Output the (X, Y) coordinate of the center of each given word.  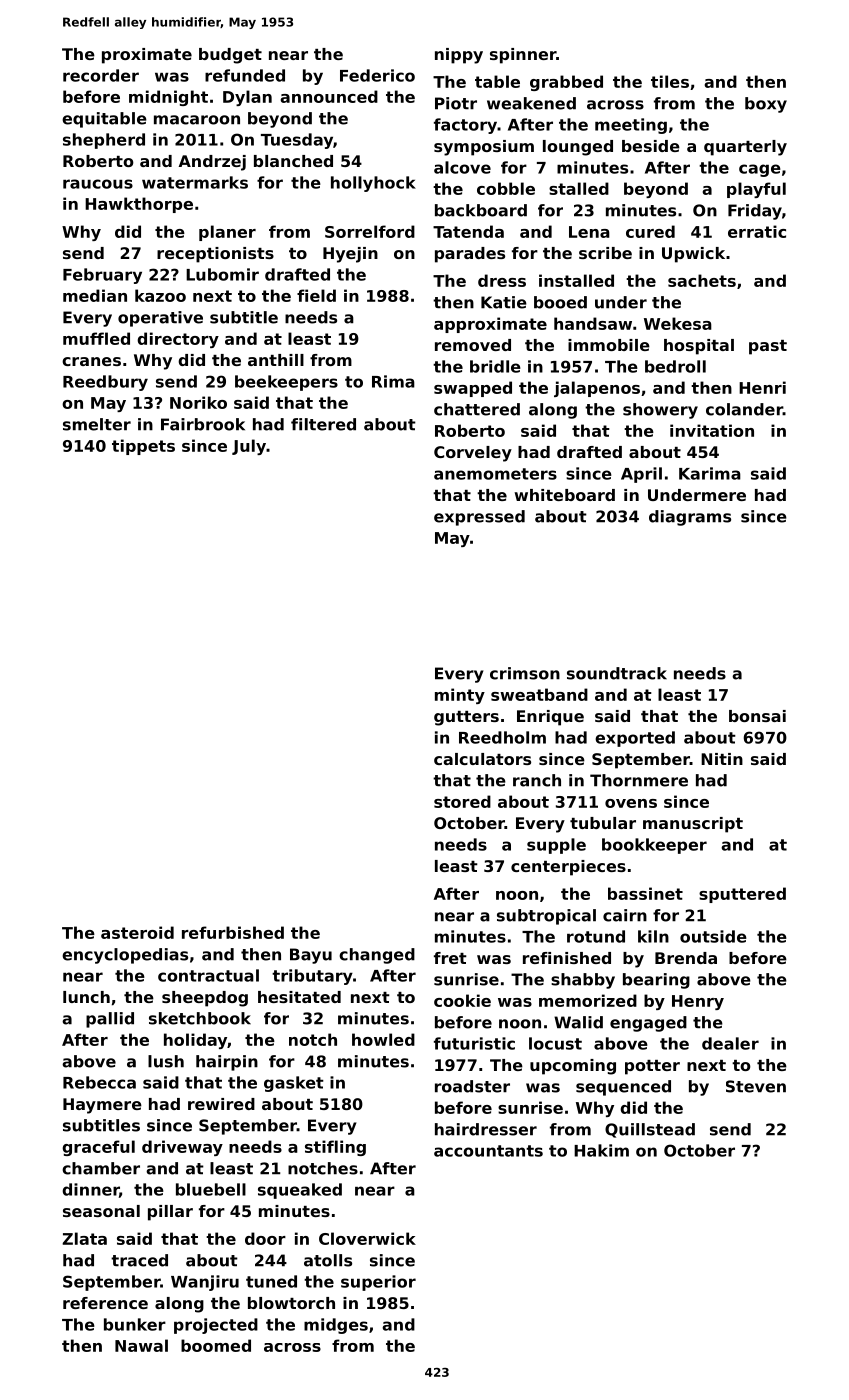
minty (460, 696)
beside (651, 146)
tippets (143, 447)
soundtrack (617, 673)
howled (383, 1039)
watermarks (195, 182)
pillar (170, 1213)
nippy (459, 56)
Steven (756, 1086)
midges (336, 1326)
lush (166, 1061)
